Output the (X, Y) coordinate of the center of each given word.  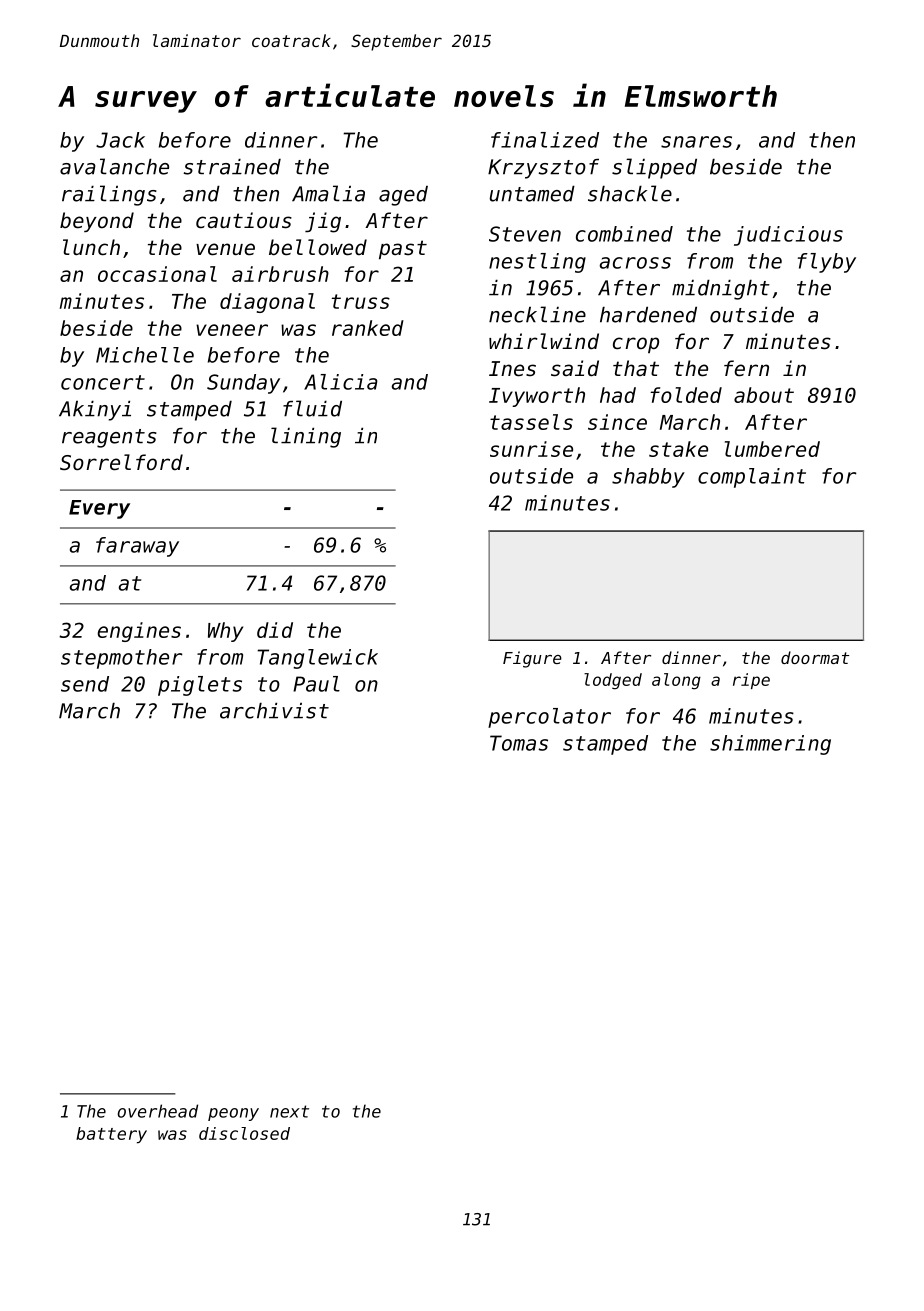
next (289, 1111)
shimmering (770, 745)
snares (696, 142)
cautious (244, 220)
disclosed (244, 1133)
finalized (545, 140)
